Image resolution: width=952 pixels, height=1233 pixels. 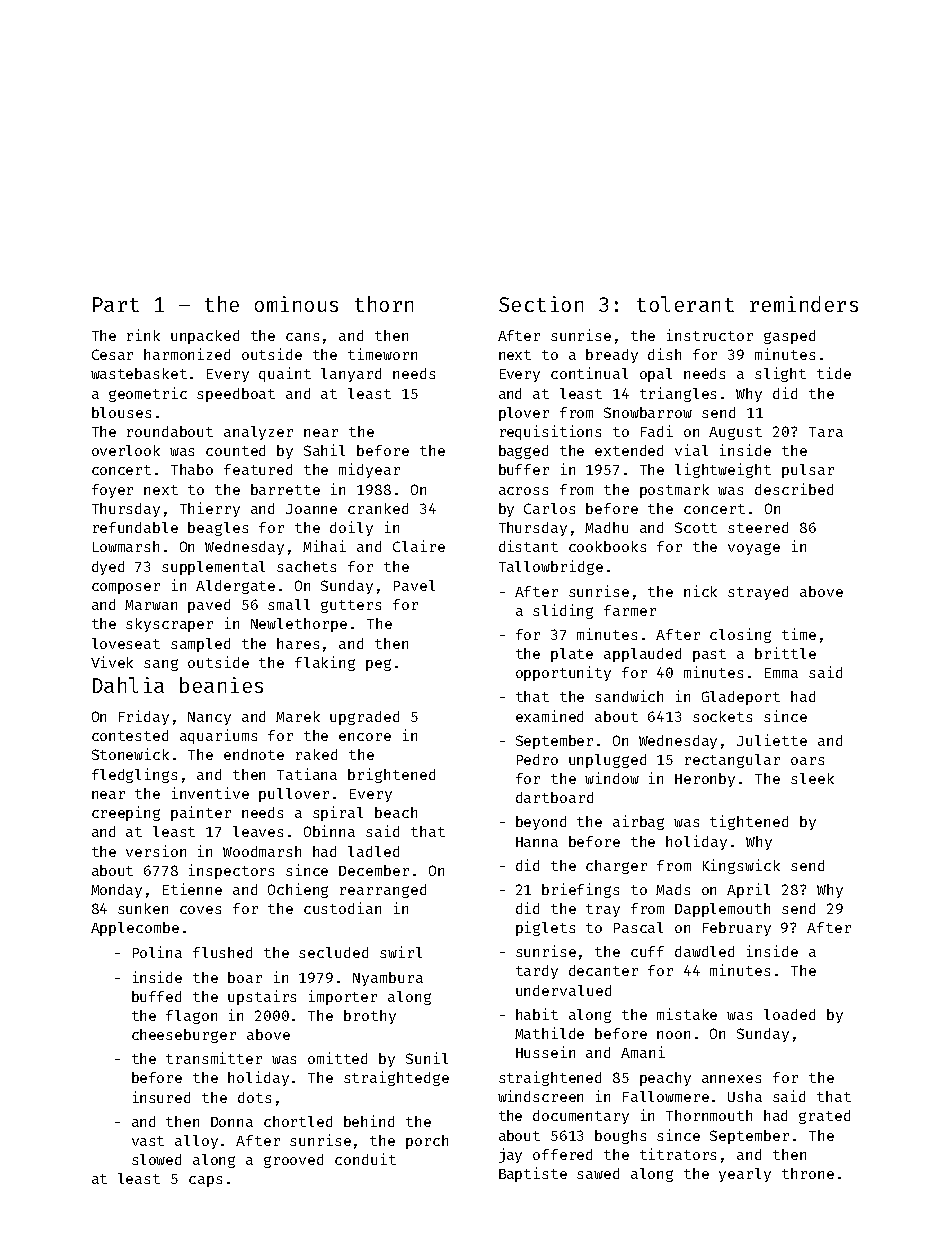 I want to click on Part, so click(x=116, y=304).
